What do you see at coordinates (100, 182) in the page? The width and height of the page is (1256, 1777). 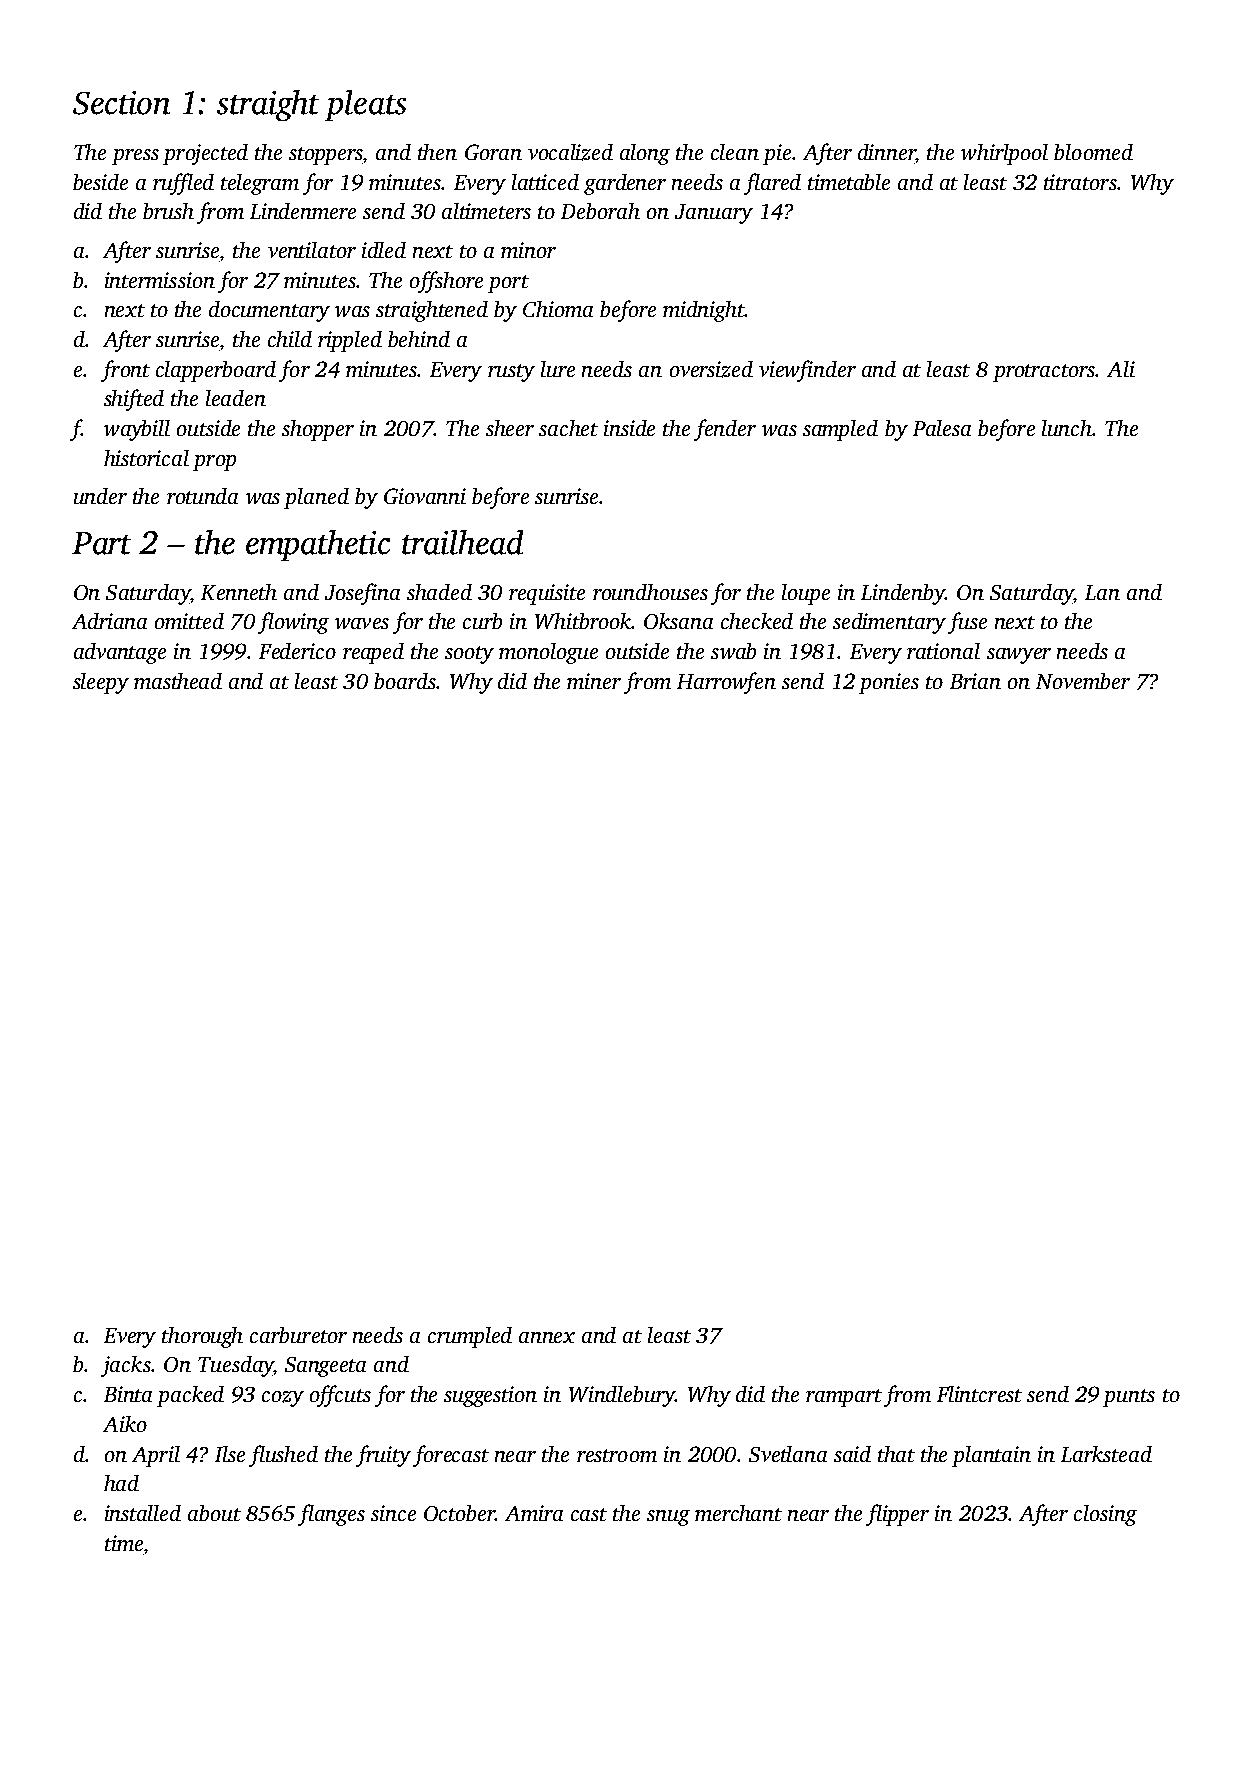 I see `beside` at bounding box center [100, 182].
